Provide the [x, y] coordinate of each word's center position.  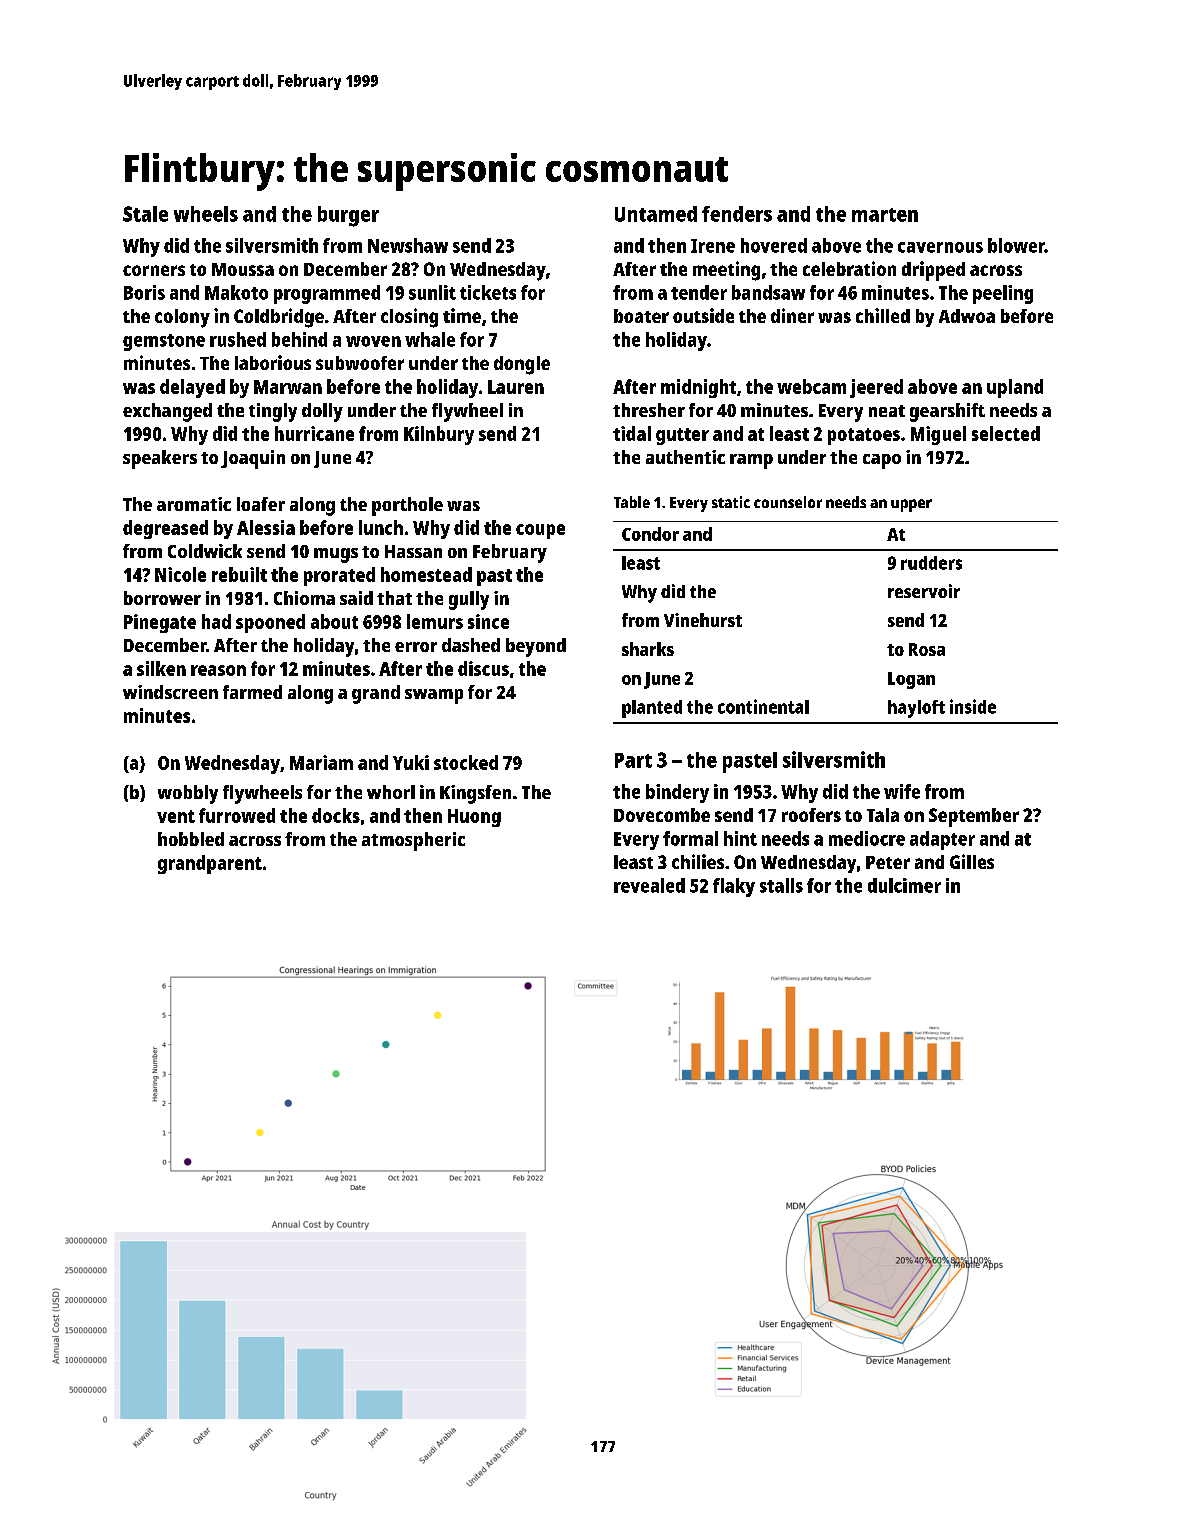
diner [792, 315]
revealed [649, 885]
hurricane [314, 433]
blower [1016, 245]
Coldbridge [279, 318]
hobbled [191, 839]
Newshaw [408, 245]
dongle [522, 365]
